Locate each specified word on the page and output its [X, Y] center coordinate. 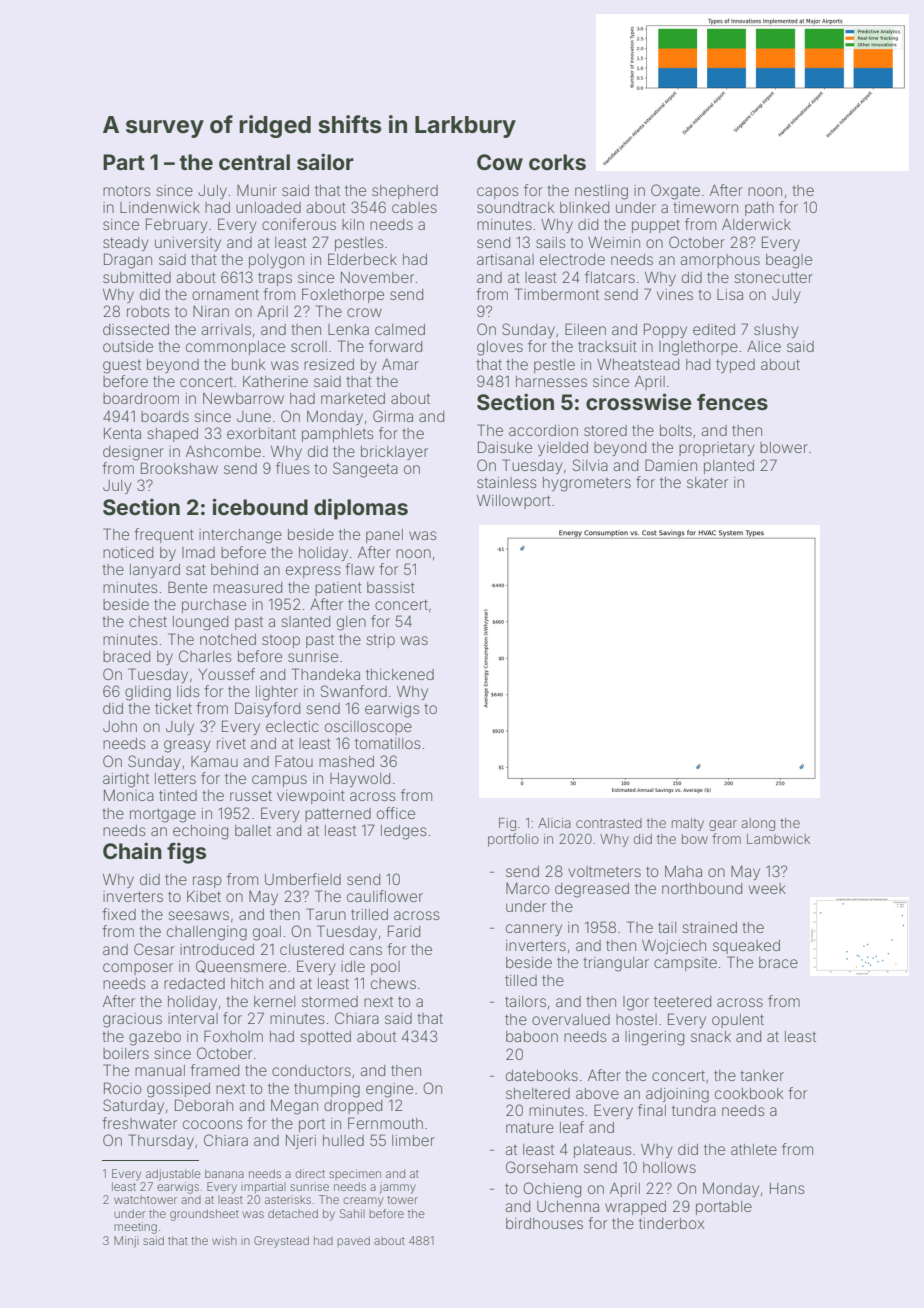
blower [784, 447]
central [254, 162]
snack [711, 1036]
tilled [521, 980]
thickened [400, 674]
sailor [325, 161]
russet [251, 795]
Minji [126, 1242]
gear [723, 825]
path [759, 209]
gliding [148, 693]
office [396, 813]
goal [267, 933]
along [758, 824]
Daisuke [505, 447]
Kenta [122, 433]
